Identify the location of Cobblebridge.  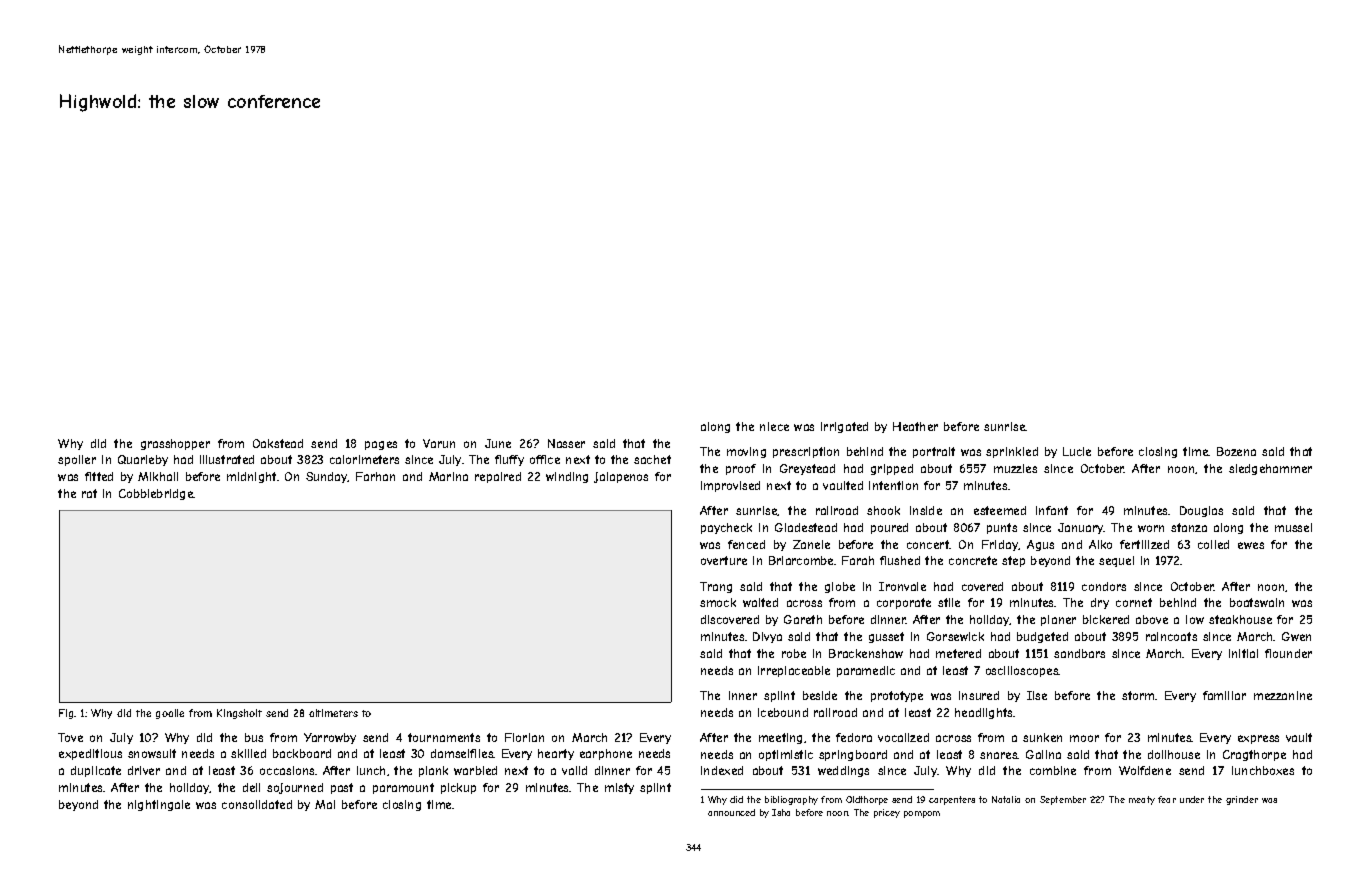
(156, 494).
